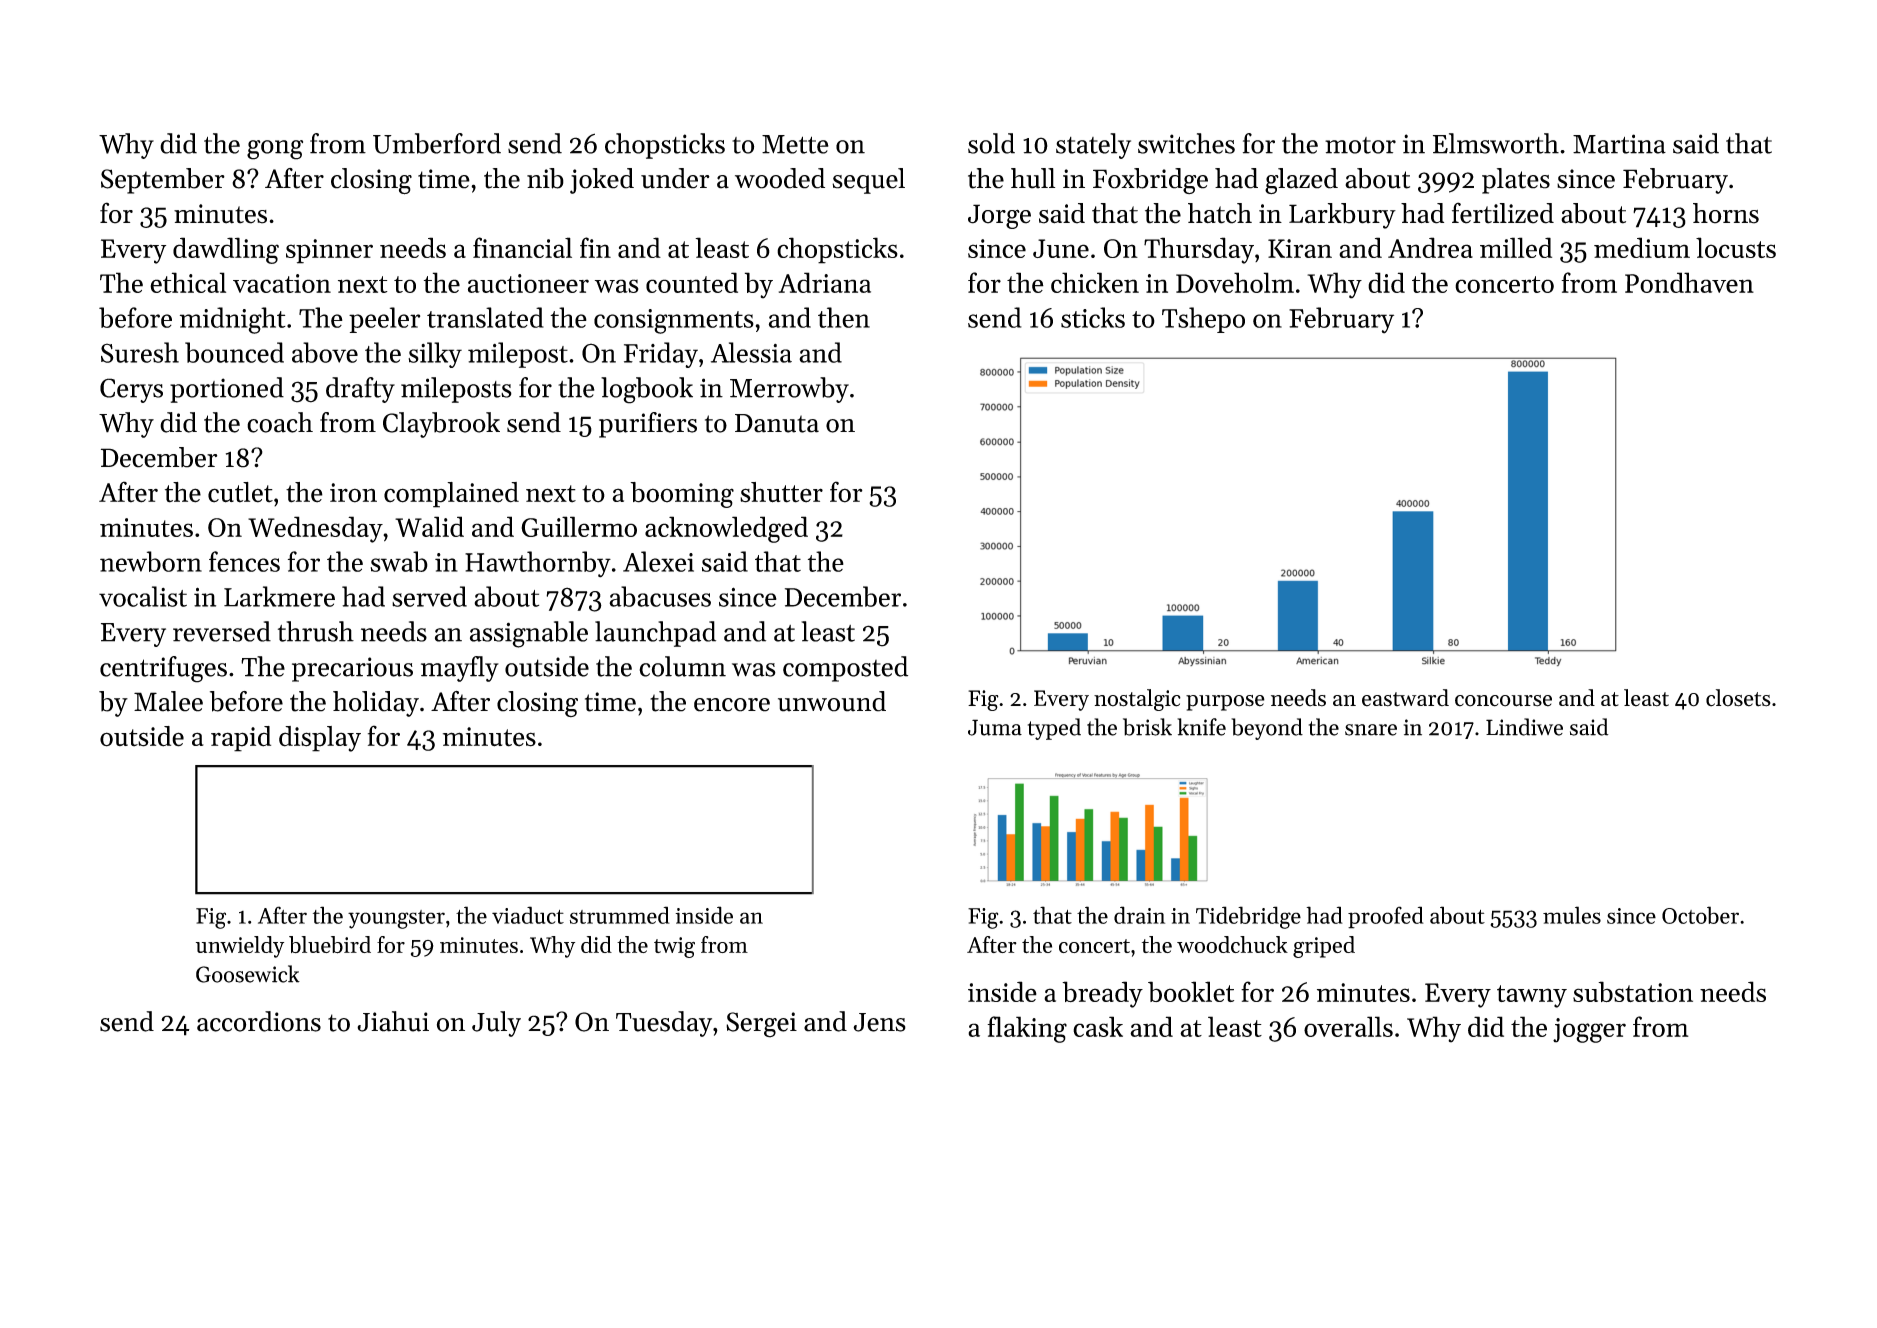  Describe the element at coordinates (1203, 320) in the document. I see `Tshepo` at that location.
